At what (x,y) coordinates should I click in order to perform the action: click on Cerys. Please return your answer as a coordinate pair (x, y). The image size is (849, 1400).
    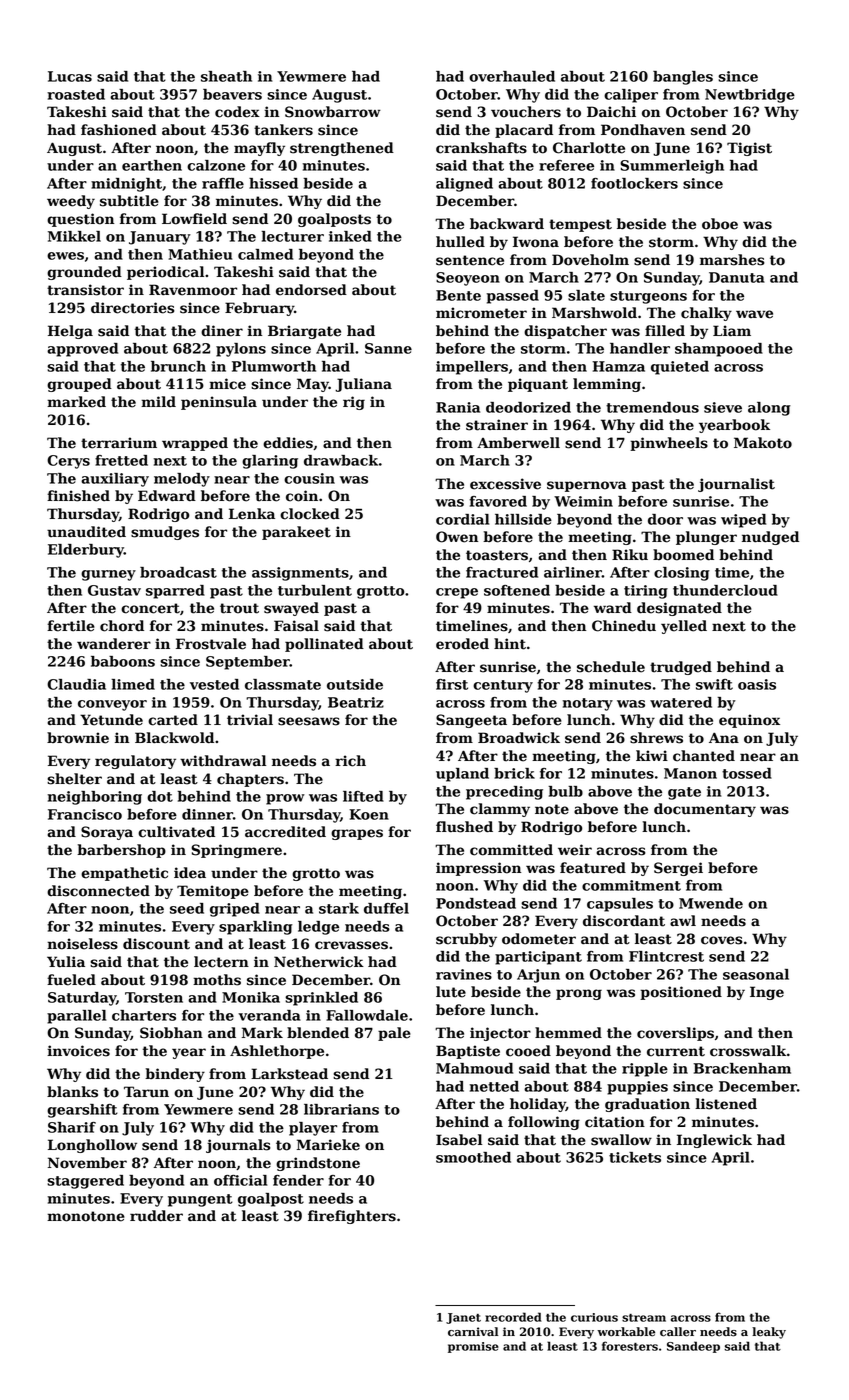
    Looking at the image, I should click on (68, 462).
